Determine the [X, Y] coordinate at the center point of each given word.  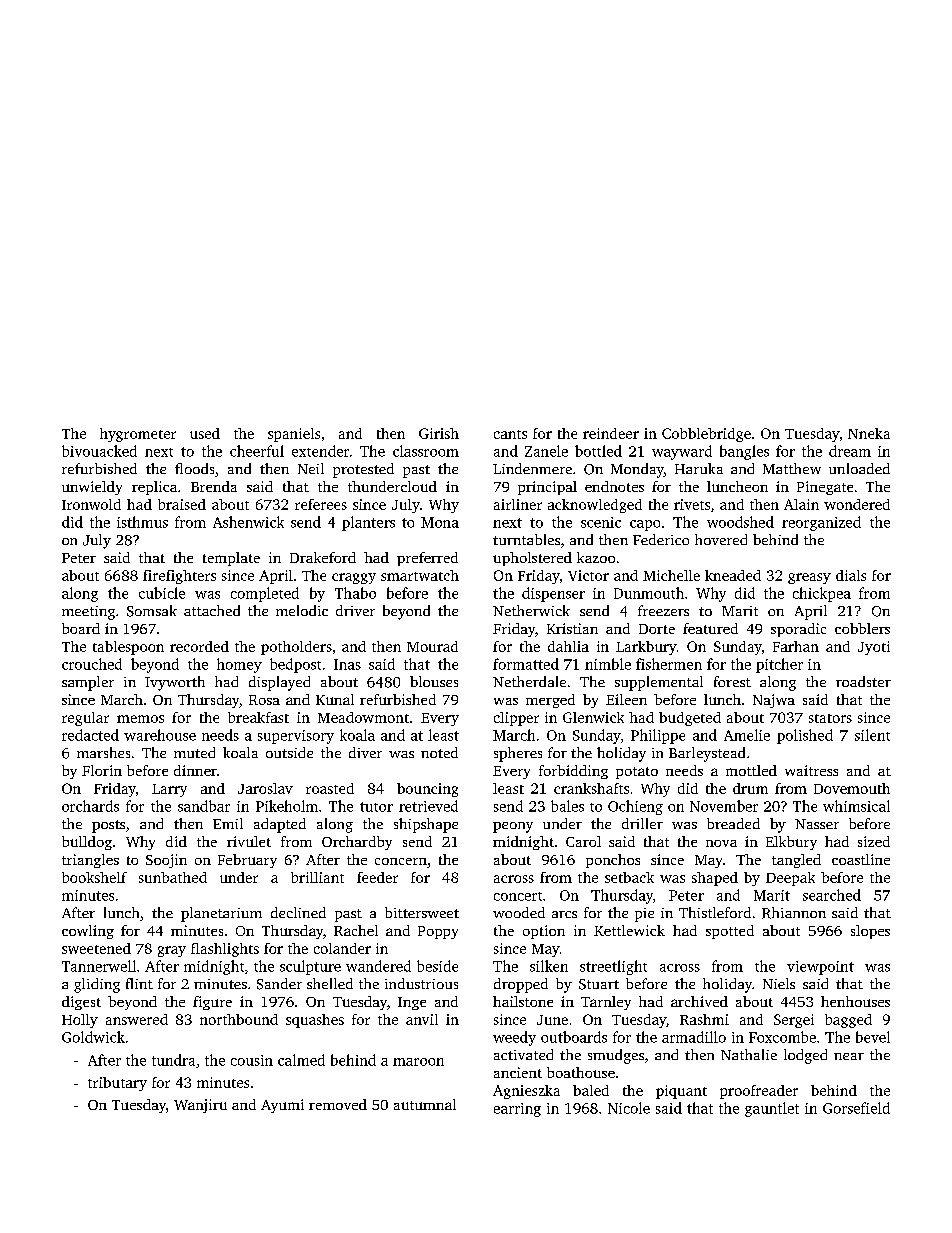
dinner [195, 770]
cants [510, 434]
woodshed [740, 522]
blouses [434, 681]
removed [338, 1104]
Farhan [796, 646]
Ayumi [282, 1106]
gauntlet [772, 1109]
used [205, 433]
